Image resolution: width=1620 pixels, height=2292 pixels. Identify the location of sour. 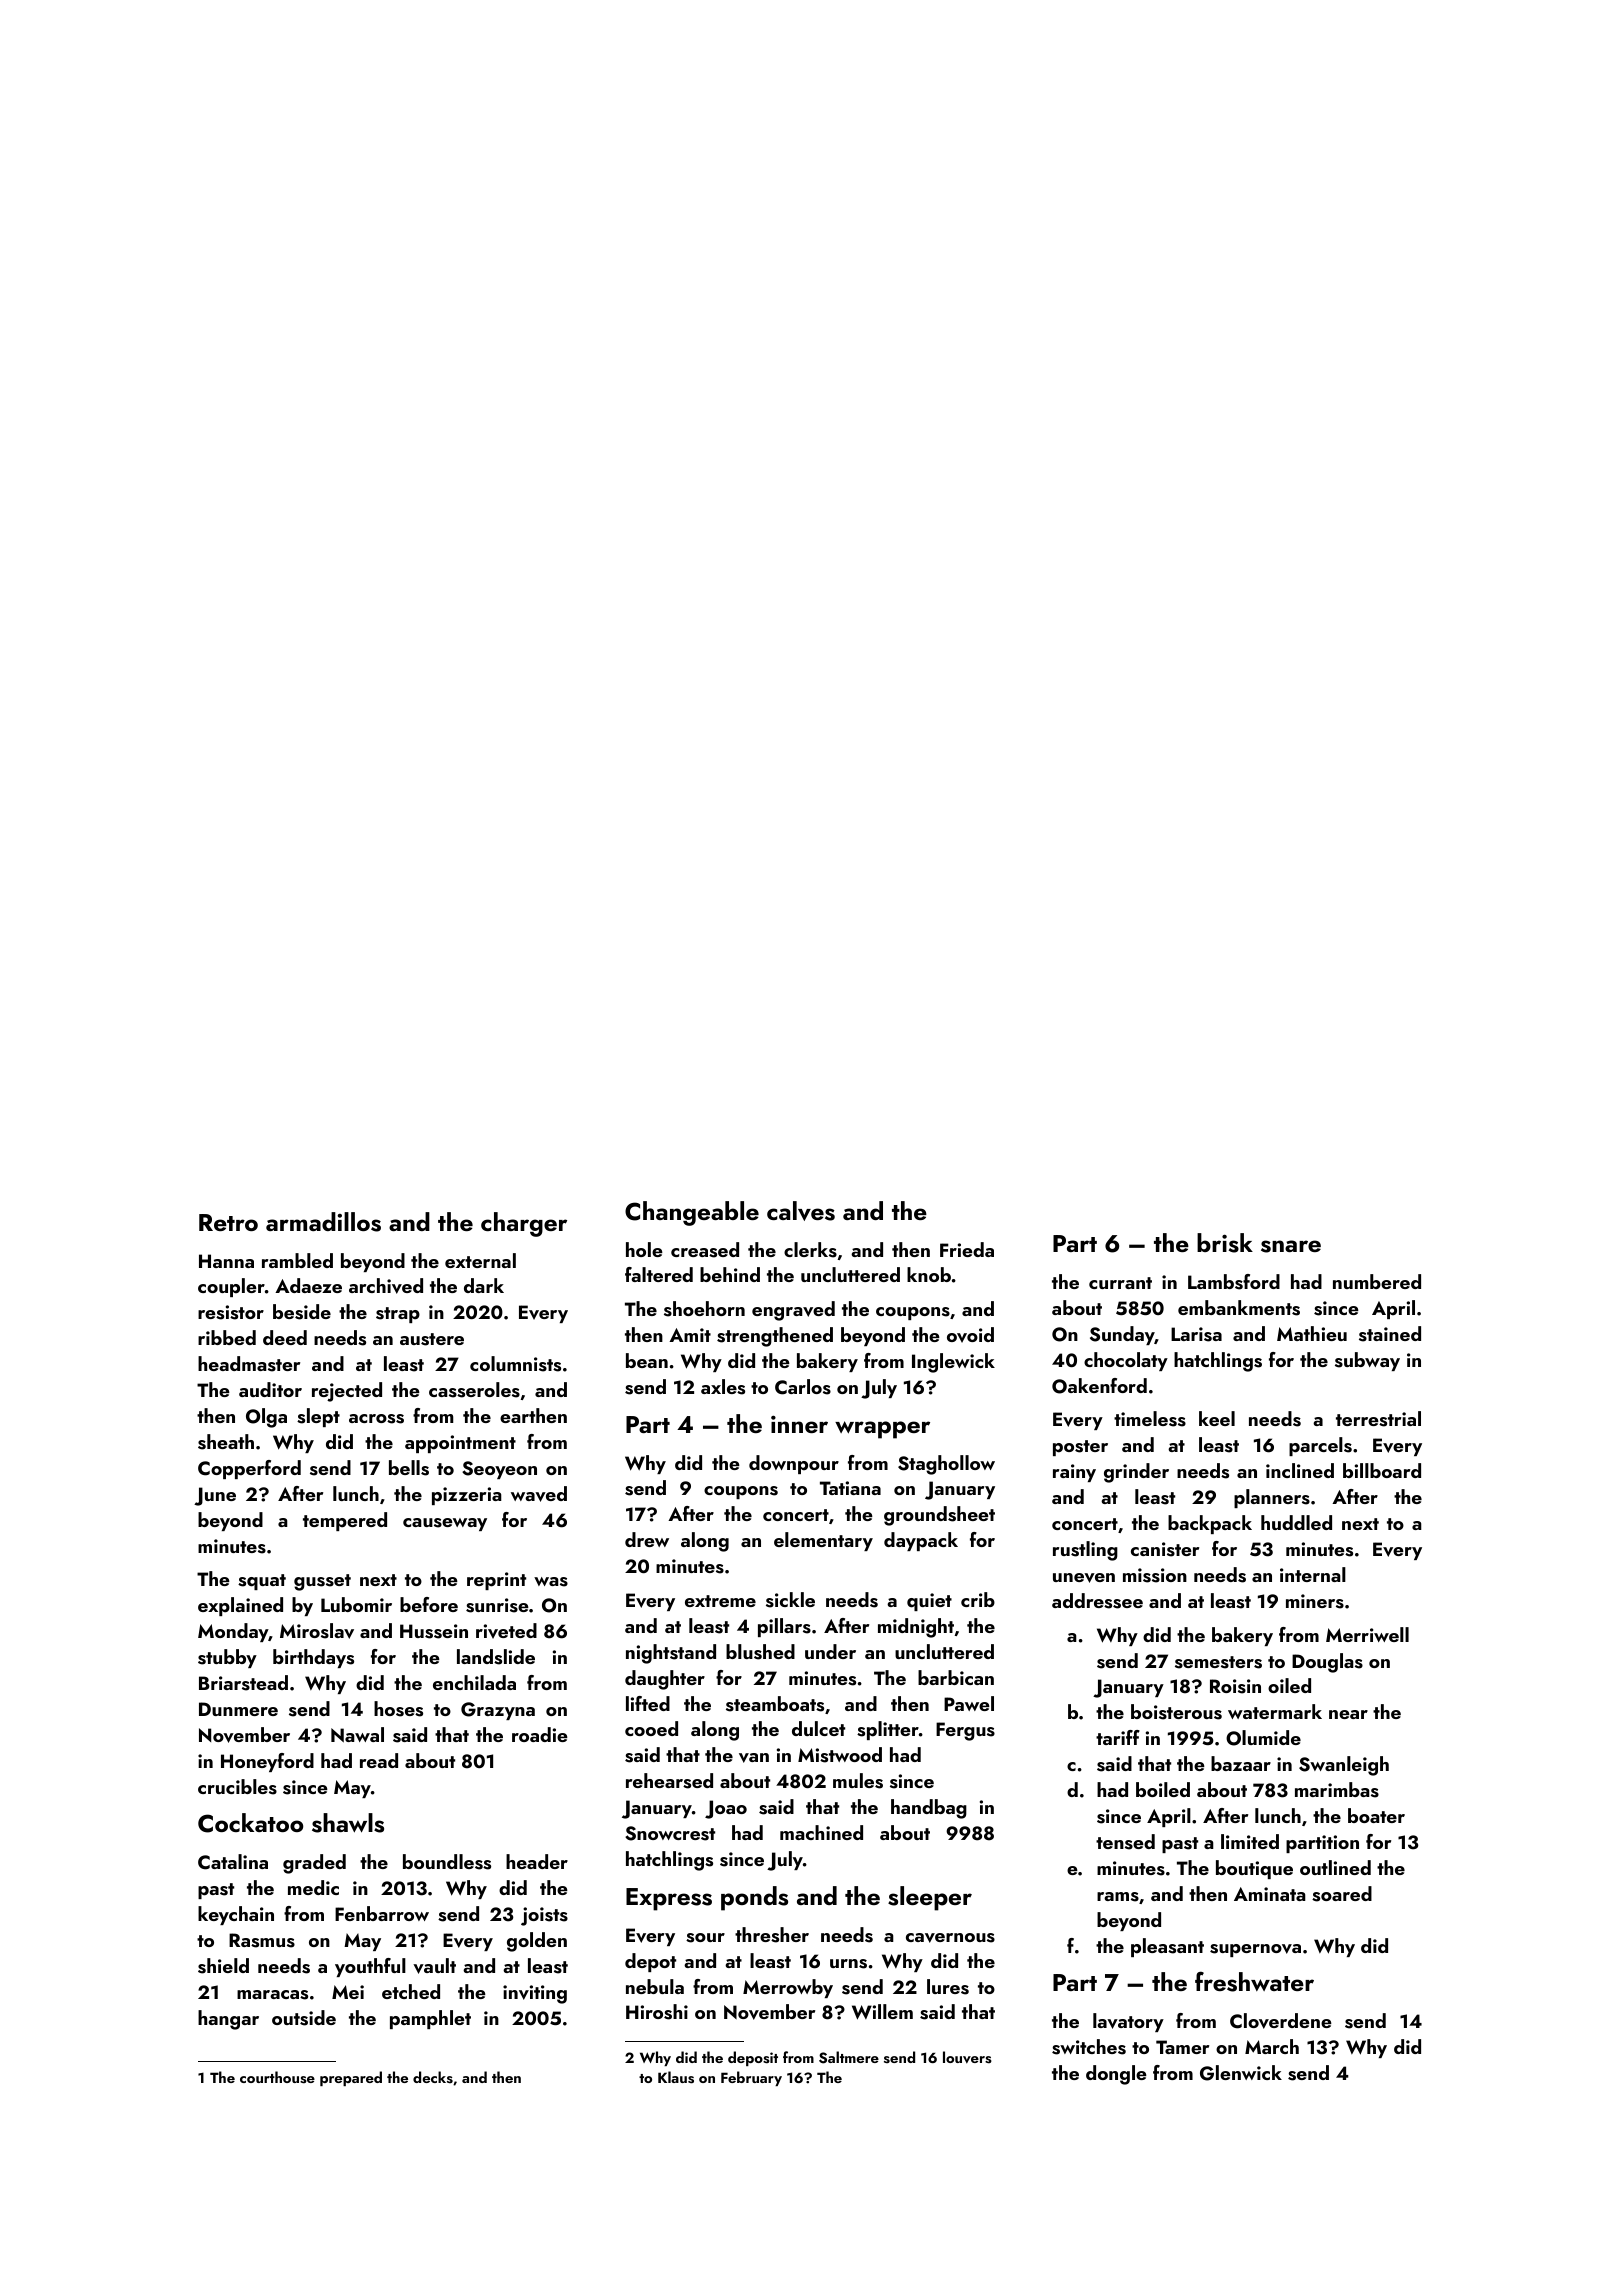
(705, 1938).
